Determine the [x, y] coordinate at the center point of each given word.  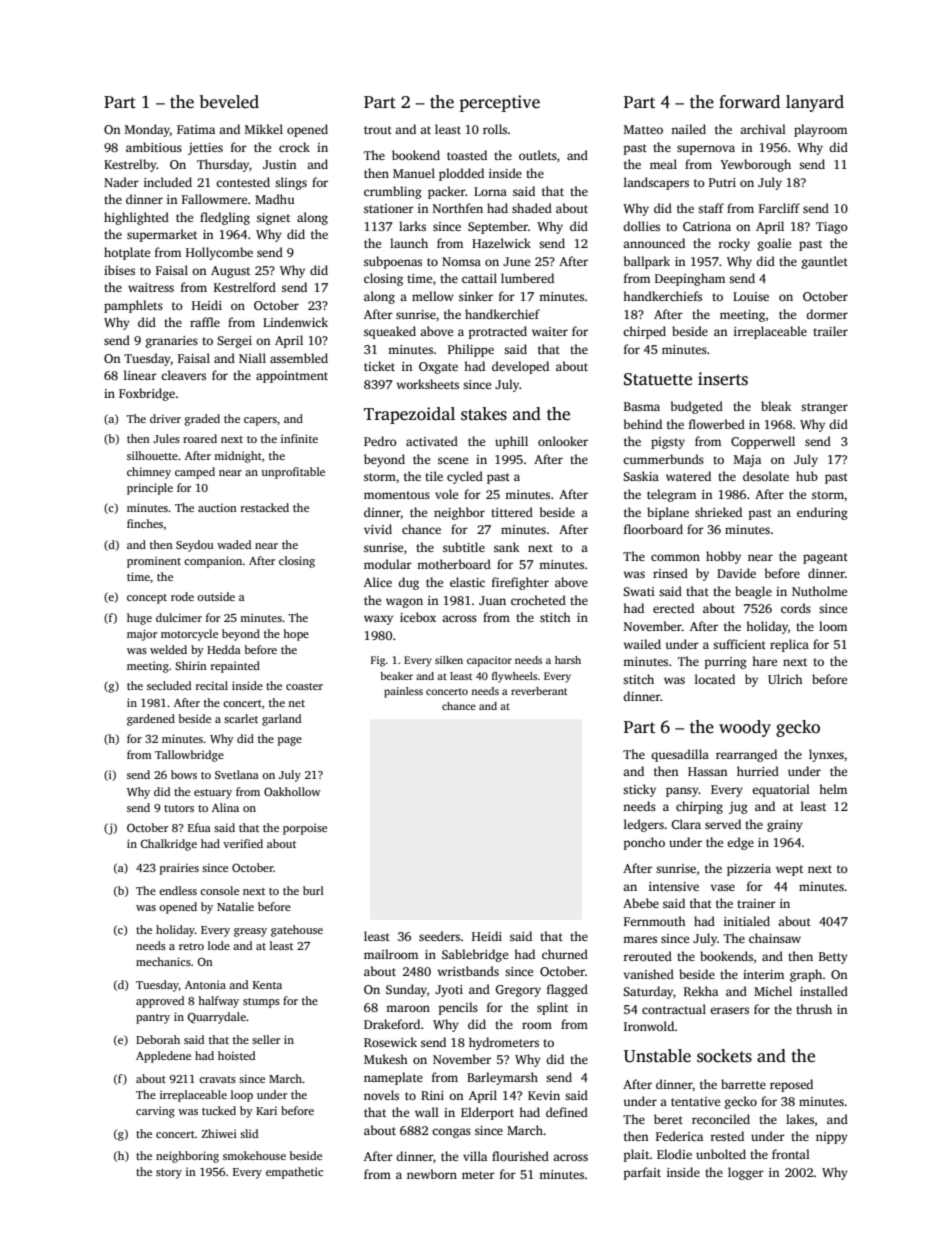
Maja [747, 461]
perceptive [500, 103]
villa [475, 1156]
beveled [229, 102]
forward [749, 102]
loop [242, 1096]
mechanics [163, 961]
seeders [439, 936]
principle [150, 489]
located [715, 679]
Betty [833, 958]
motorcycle [189, 635]
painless [403, 692]
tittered [512, 512]
